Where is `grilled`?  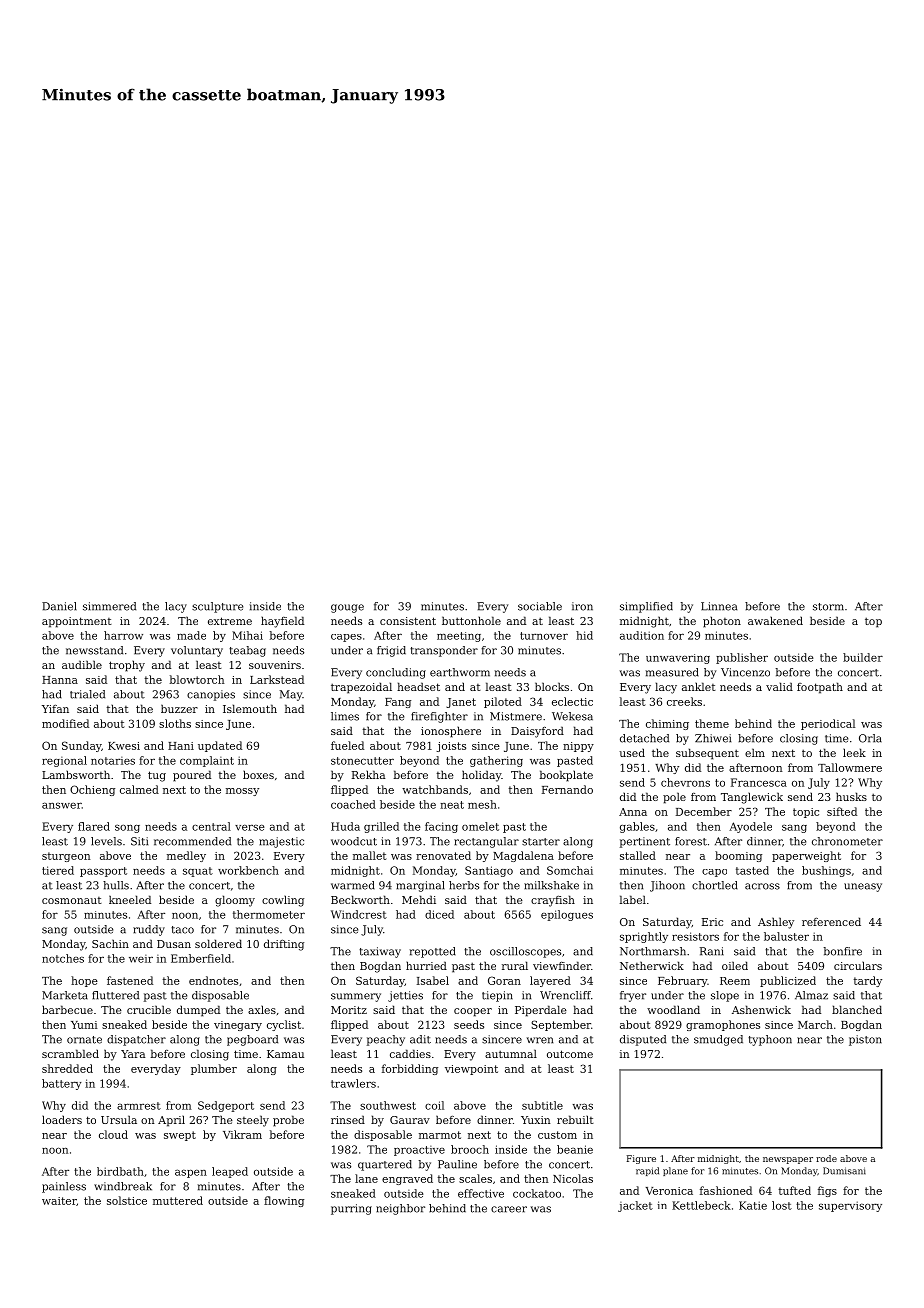 grilled is located at coordinates (381, 827).
